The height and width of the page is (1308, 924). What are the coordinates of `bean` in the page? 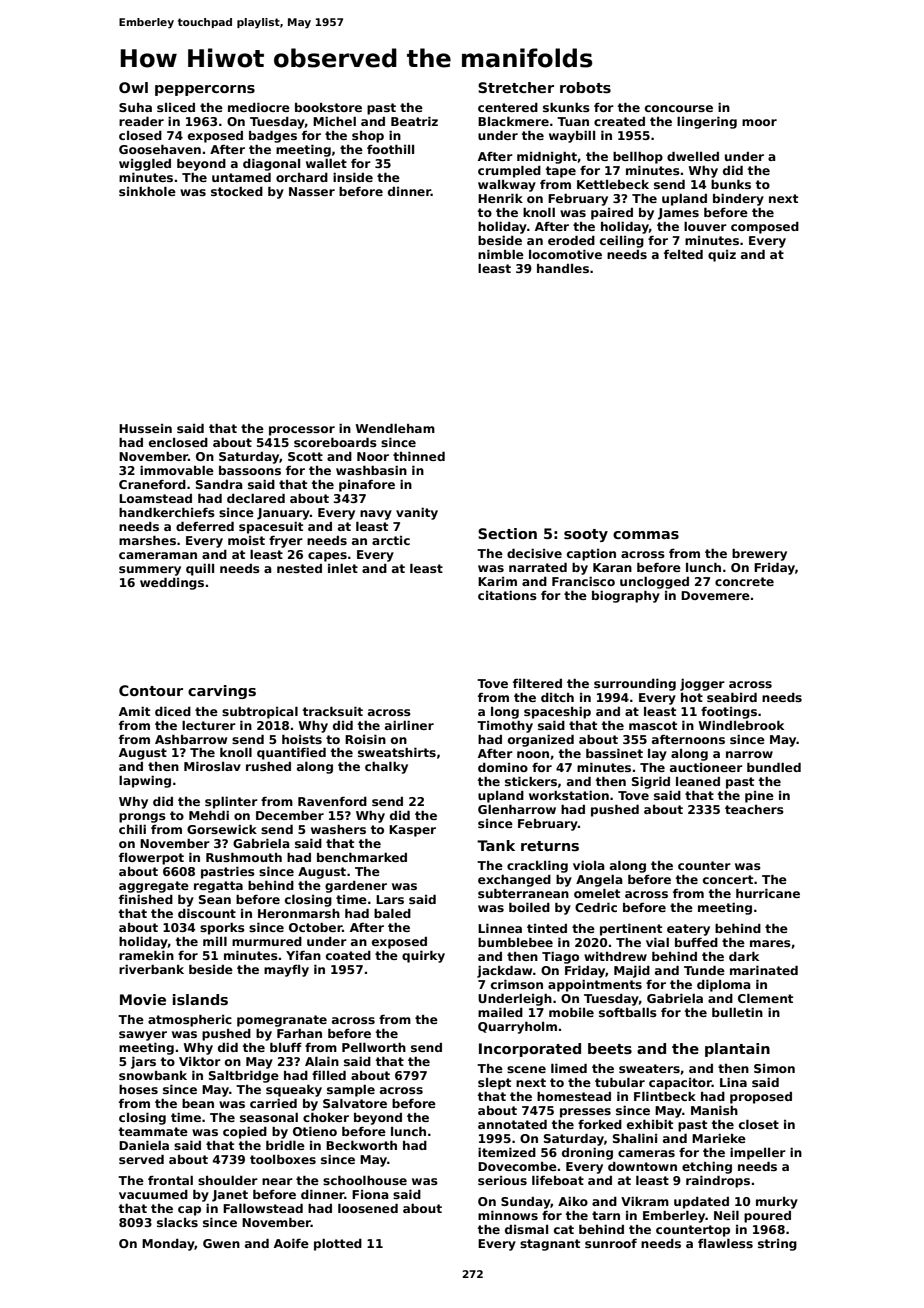 It's located at (198, 1103).
